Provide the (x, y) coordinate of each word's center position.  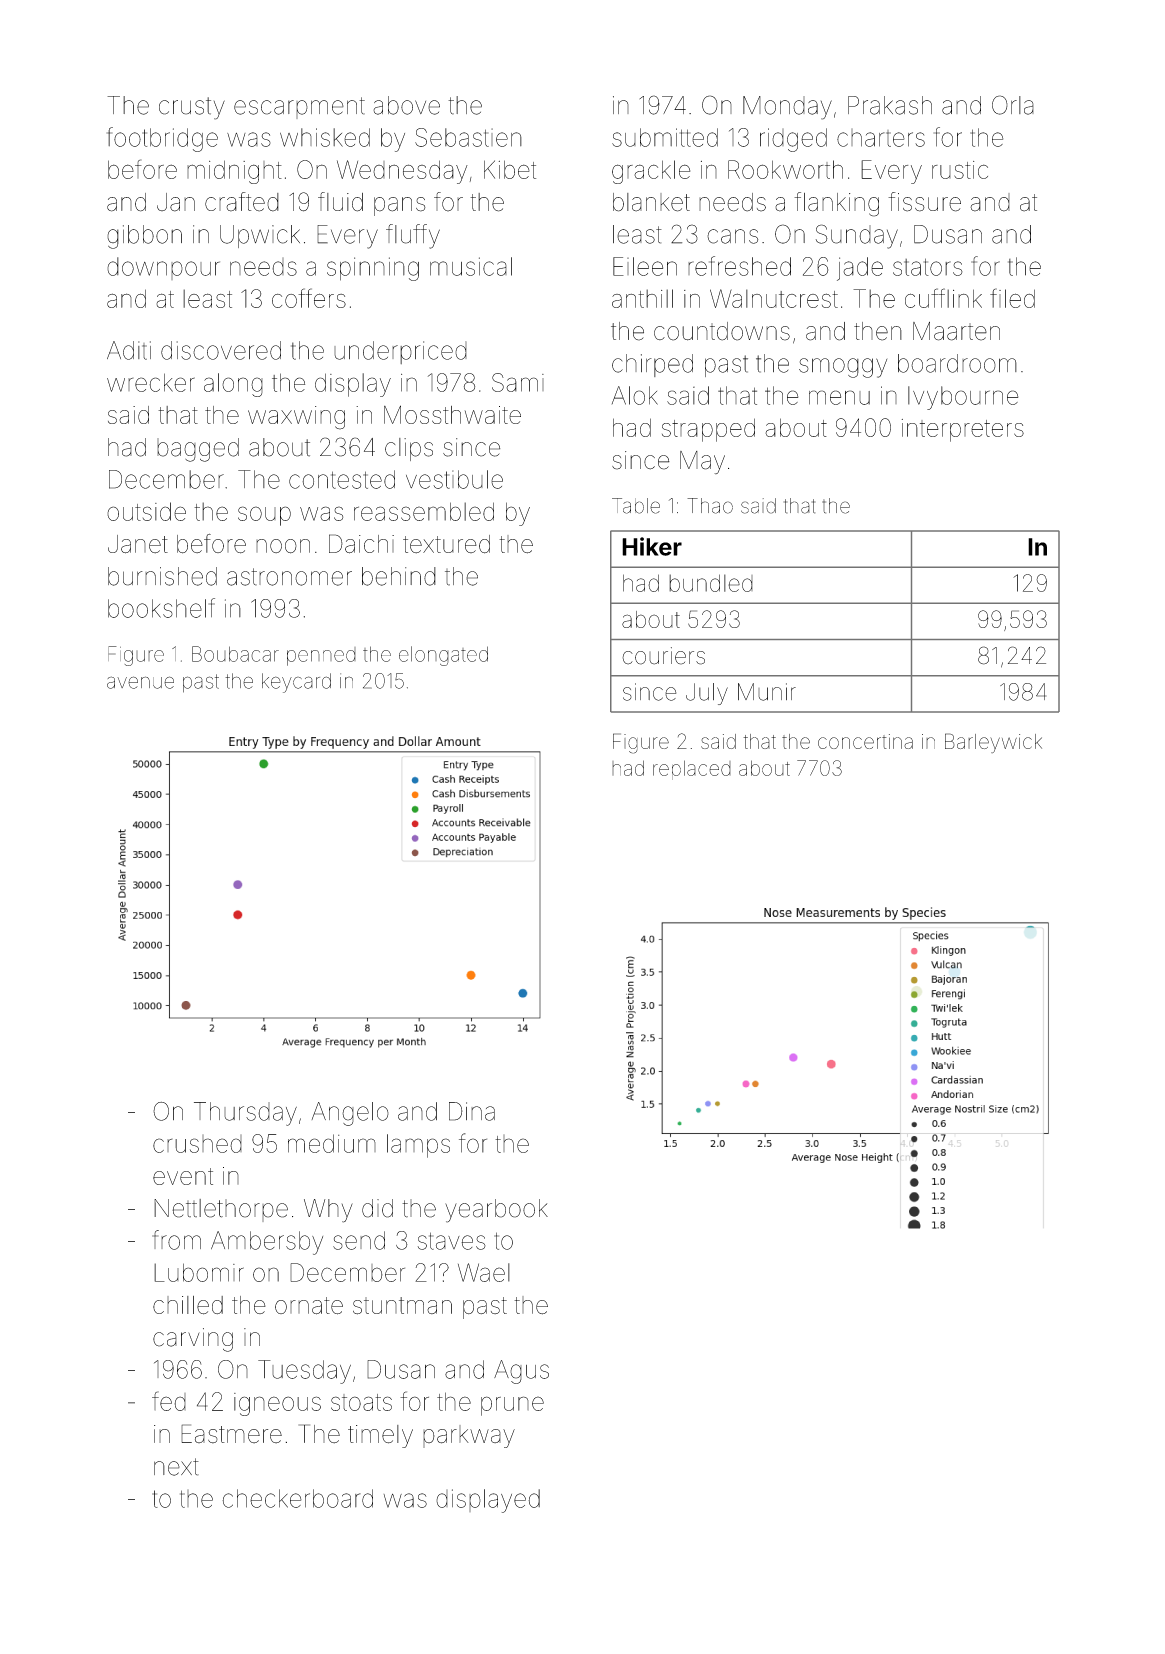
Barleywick (993, 743)
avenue (140, 682)
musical (471, 266)
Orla (1013, 105)
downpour (163, 268)
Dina (472, 1111)
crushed (197, 1144)
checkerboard (297, 1498)
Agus (521, 1372)
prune (512, 1406)
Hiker (652, 546)
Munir (767, 692)
